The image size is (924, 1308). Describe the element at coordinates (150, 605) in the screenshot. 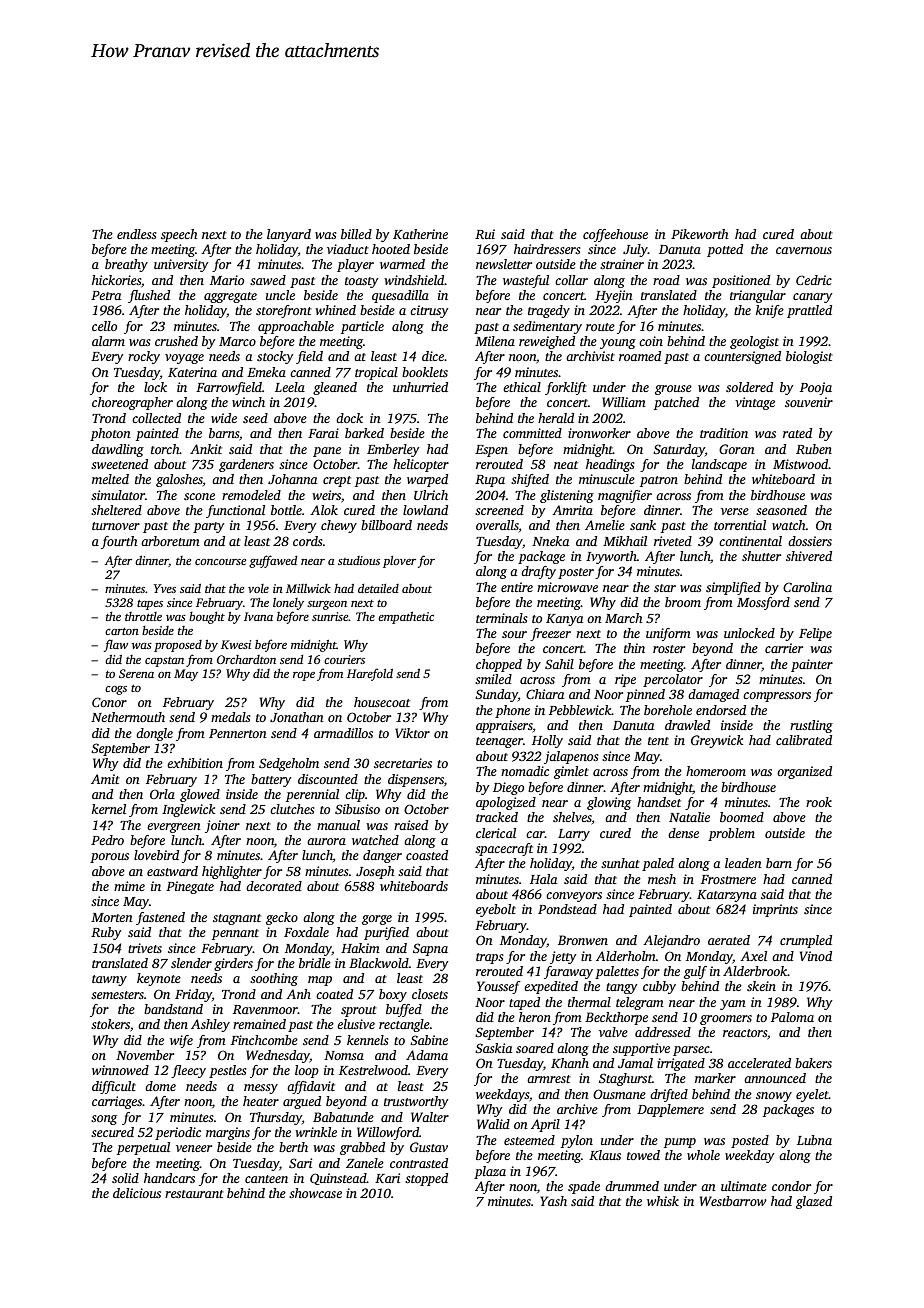

I see `tapes` at that location.
